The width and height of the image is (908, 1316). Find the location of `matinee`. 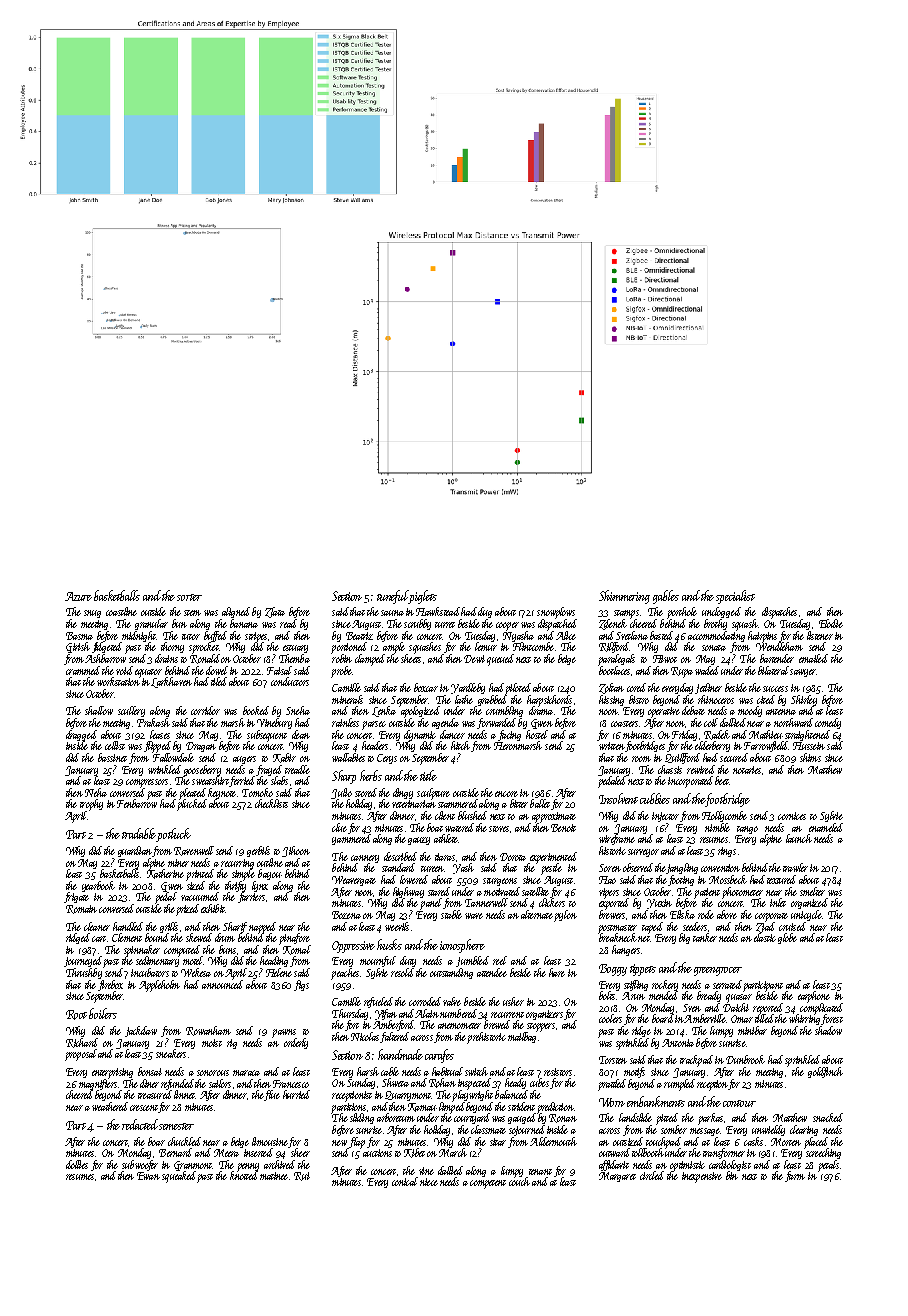

matinee is located at coordinates (274, 1176).
